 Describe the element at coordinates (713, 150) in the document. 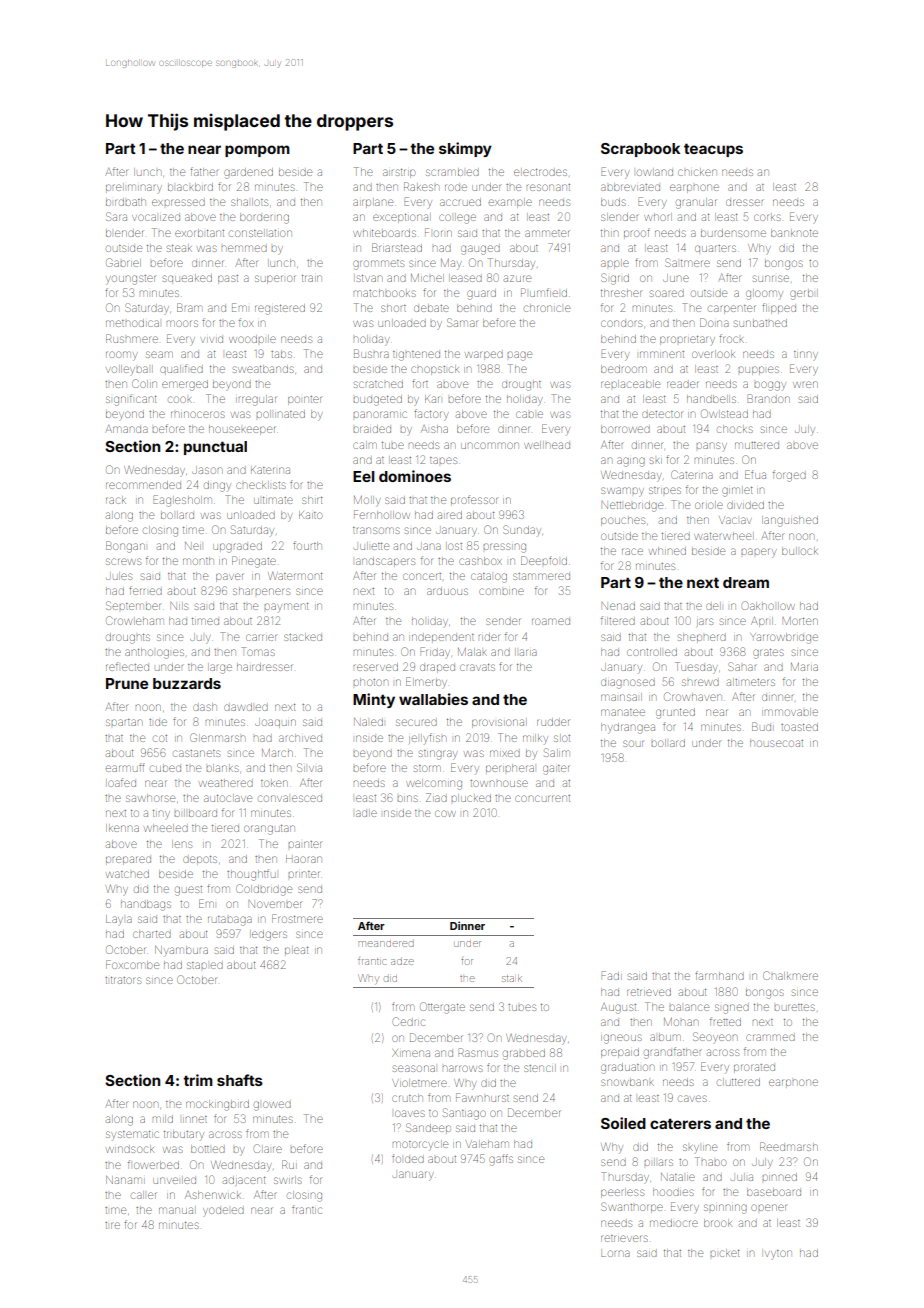

I see `teacups` at that location.
